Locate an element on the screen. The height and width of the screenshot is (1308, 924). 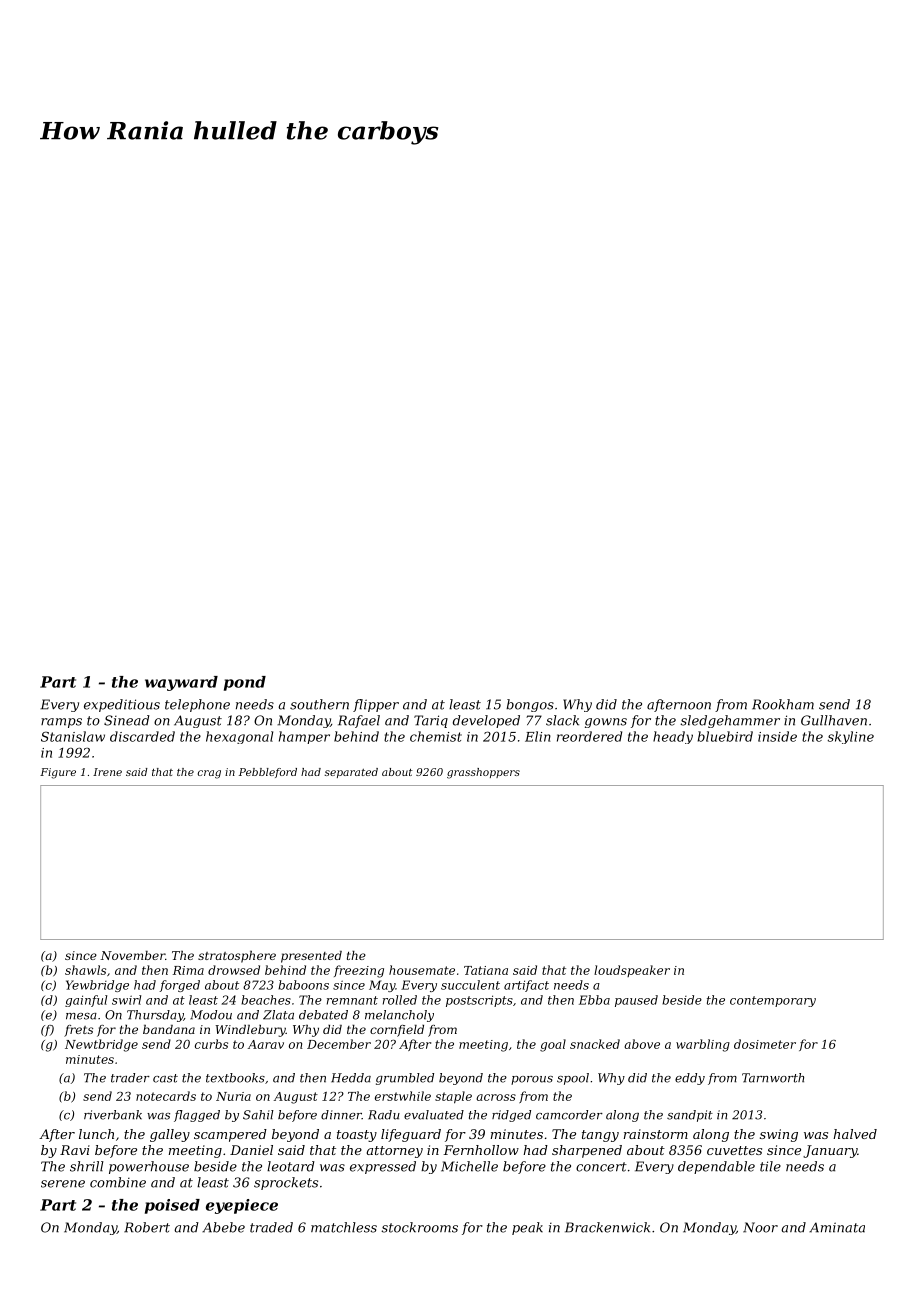
Rookham is located at coordinates (783, 704).
